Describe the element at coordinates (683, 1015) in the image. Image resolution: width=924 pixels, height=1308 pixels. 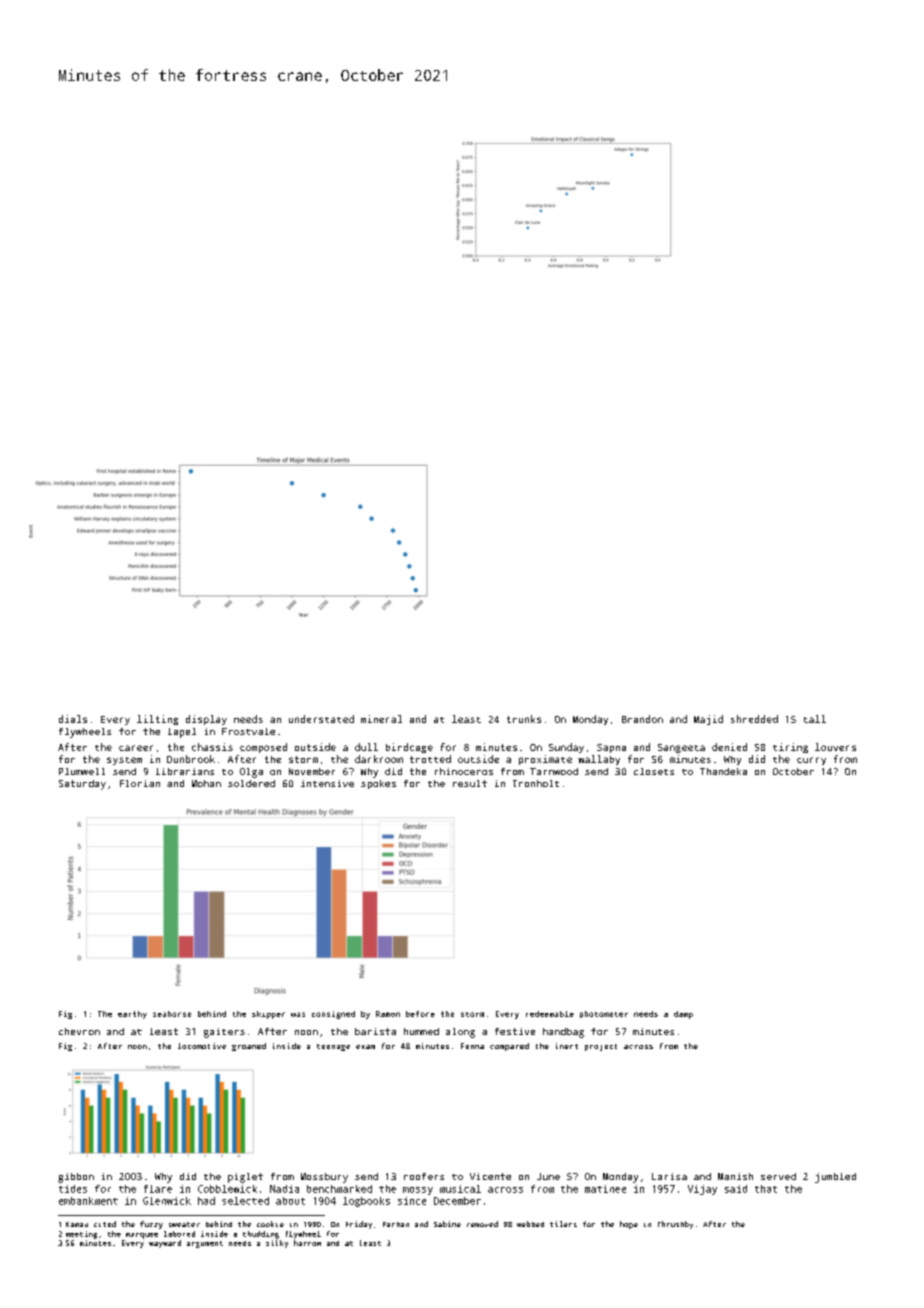
I see `damp` at that location.
